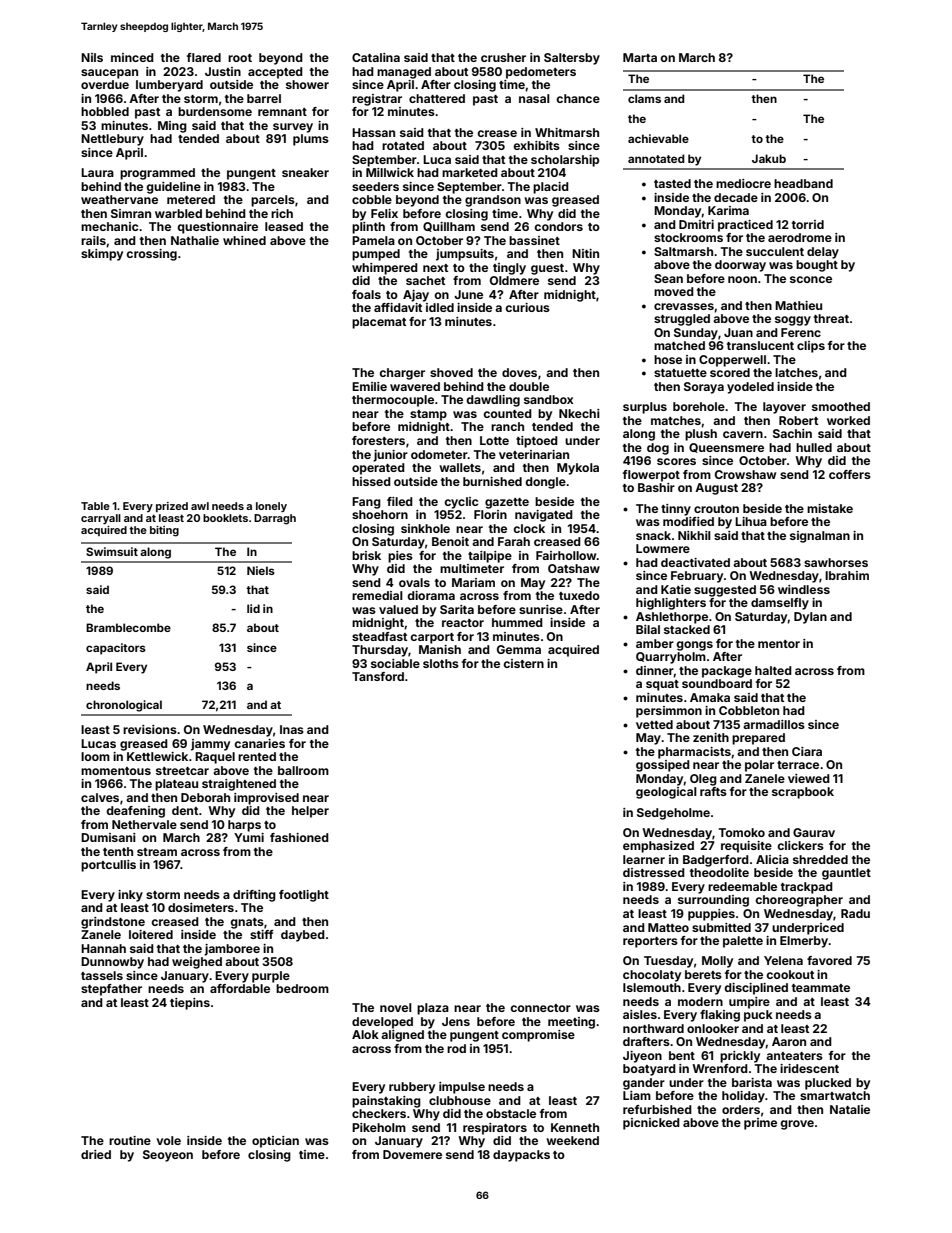 This screenshot has height=1233, width=952. What do you see at coordinates (376, 57) in the screenshot?
I see `Catalina` at bounding box center [376, 57].
